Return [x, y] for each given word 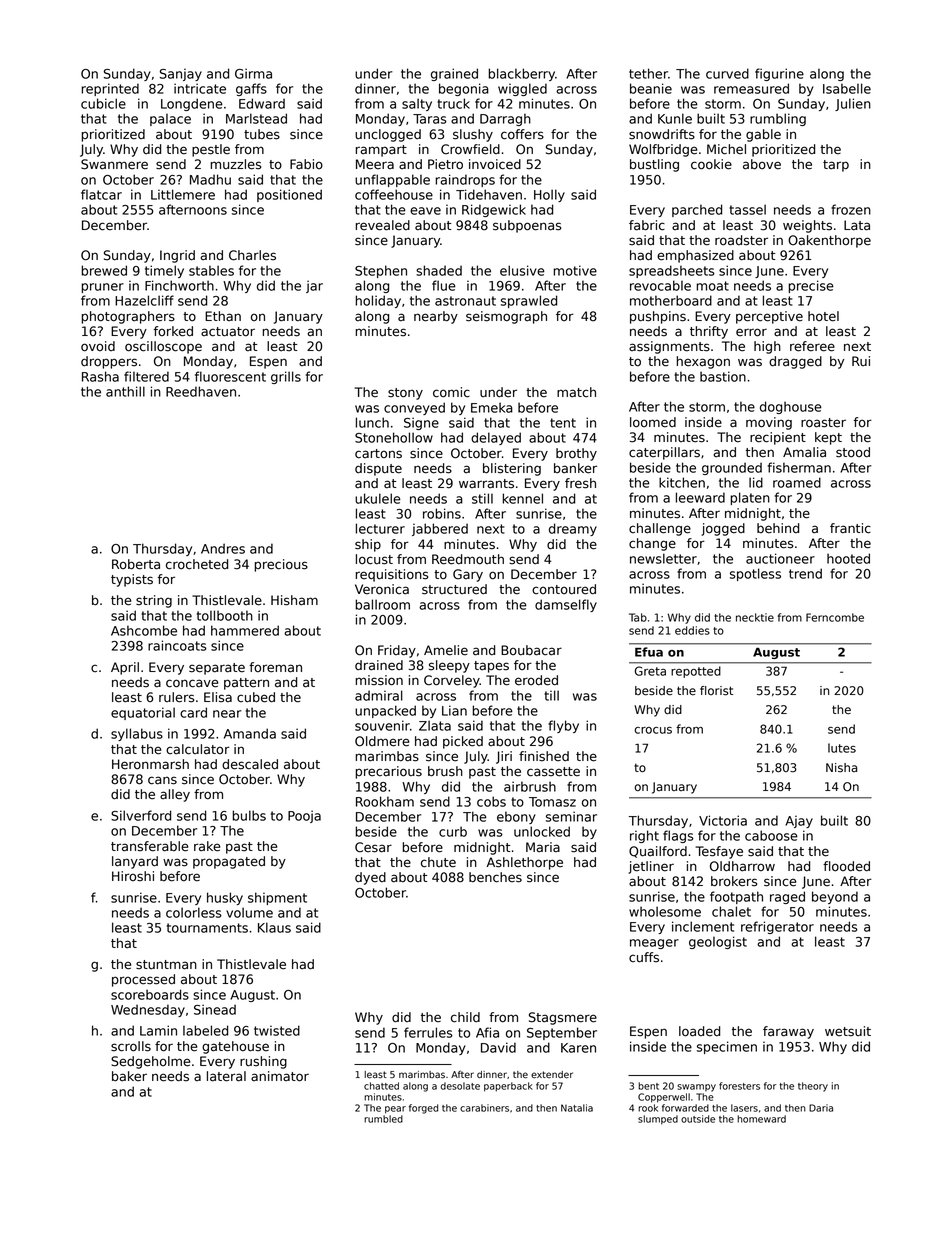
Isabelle [847, 88]
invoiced [495, 164]
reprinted [110, 89]
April [125, 668]
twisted [277, 1030]
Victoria [723, 820]
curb [453, 831]
